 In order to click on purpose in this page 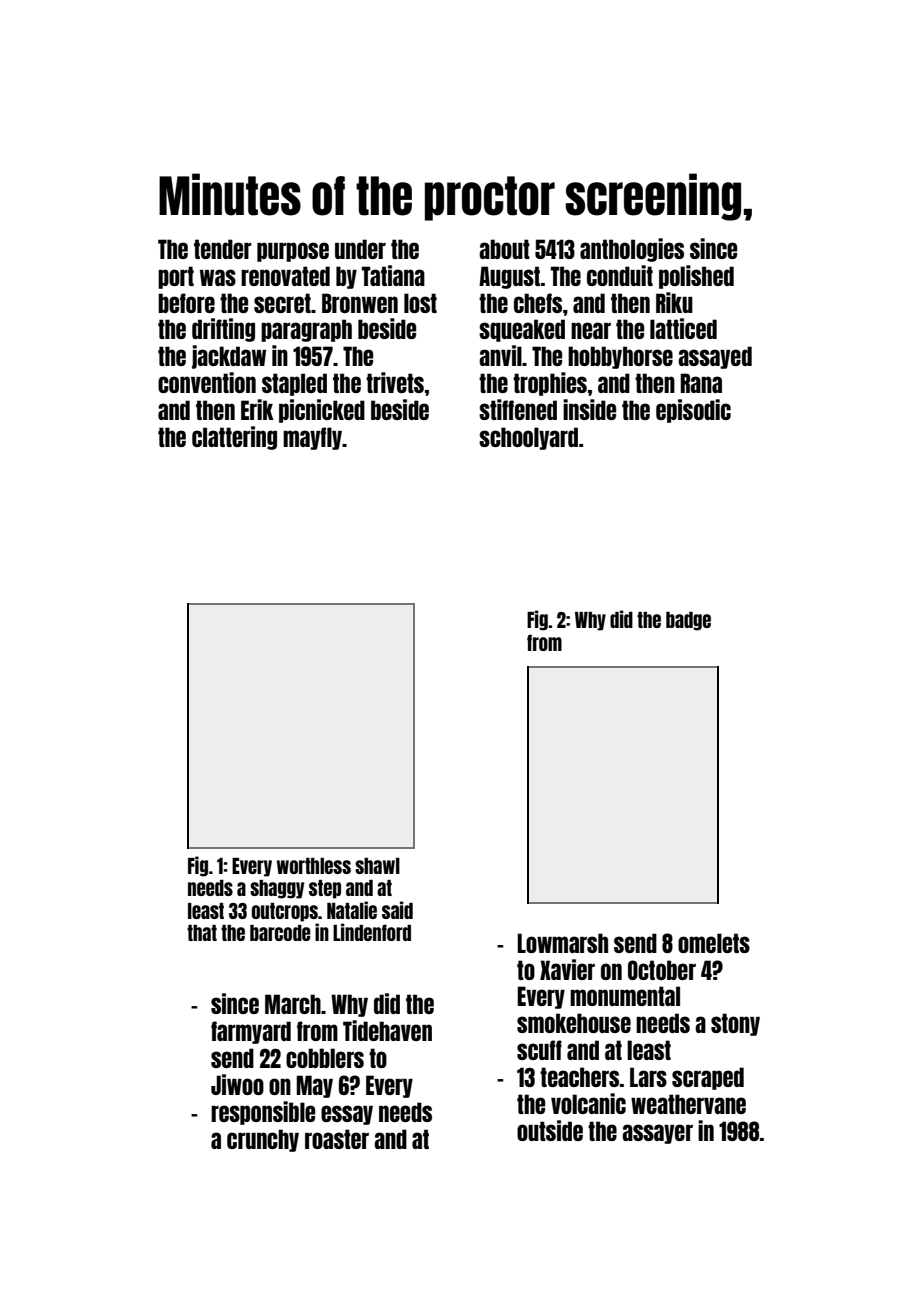, I will do `click(293, 252)`.
